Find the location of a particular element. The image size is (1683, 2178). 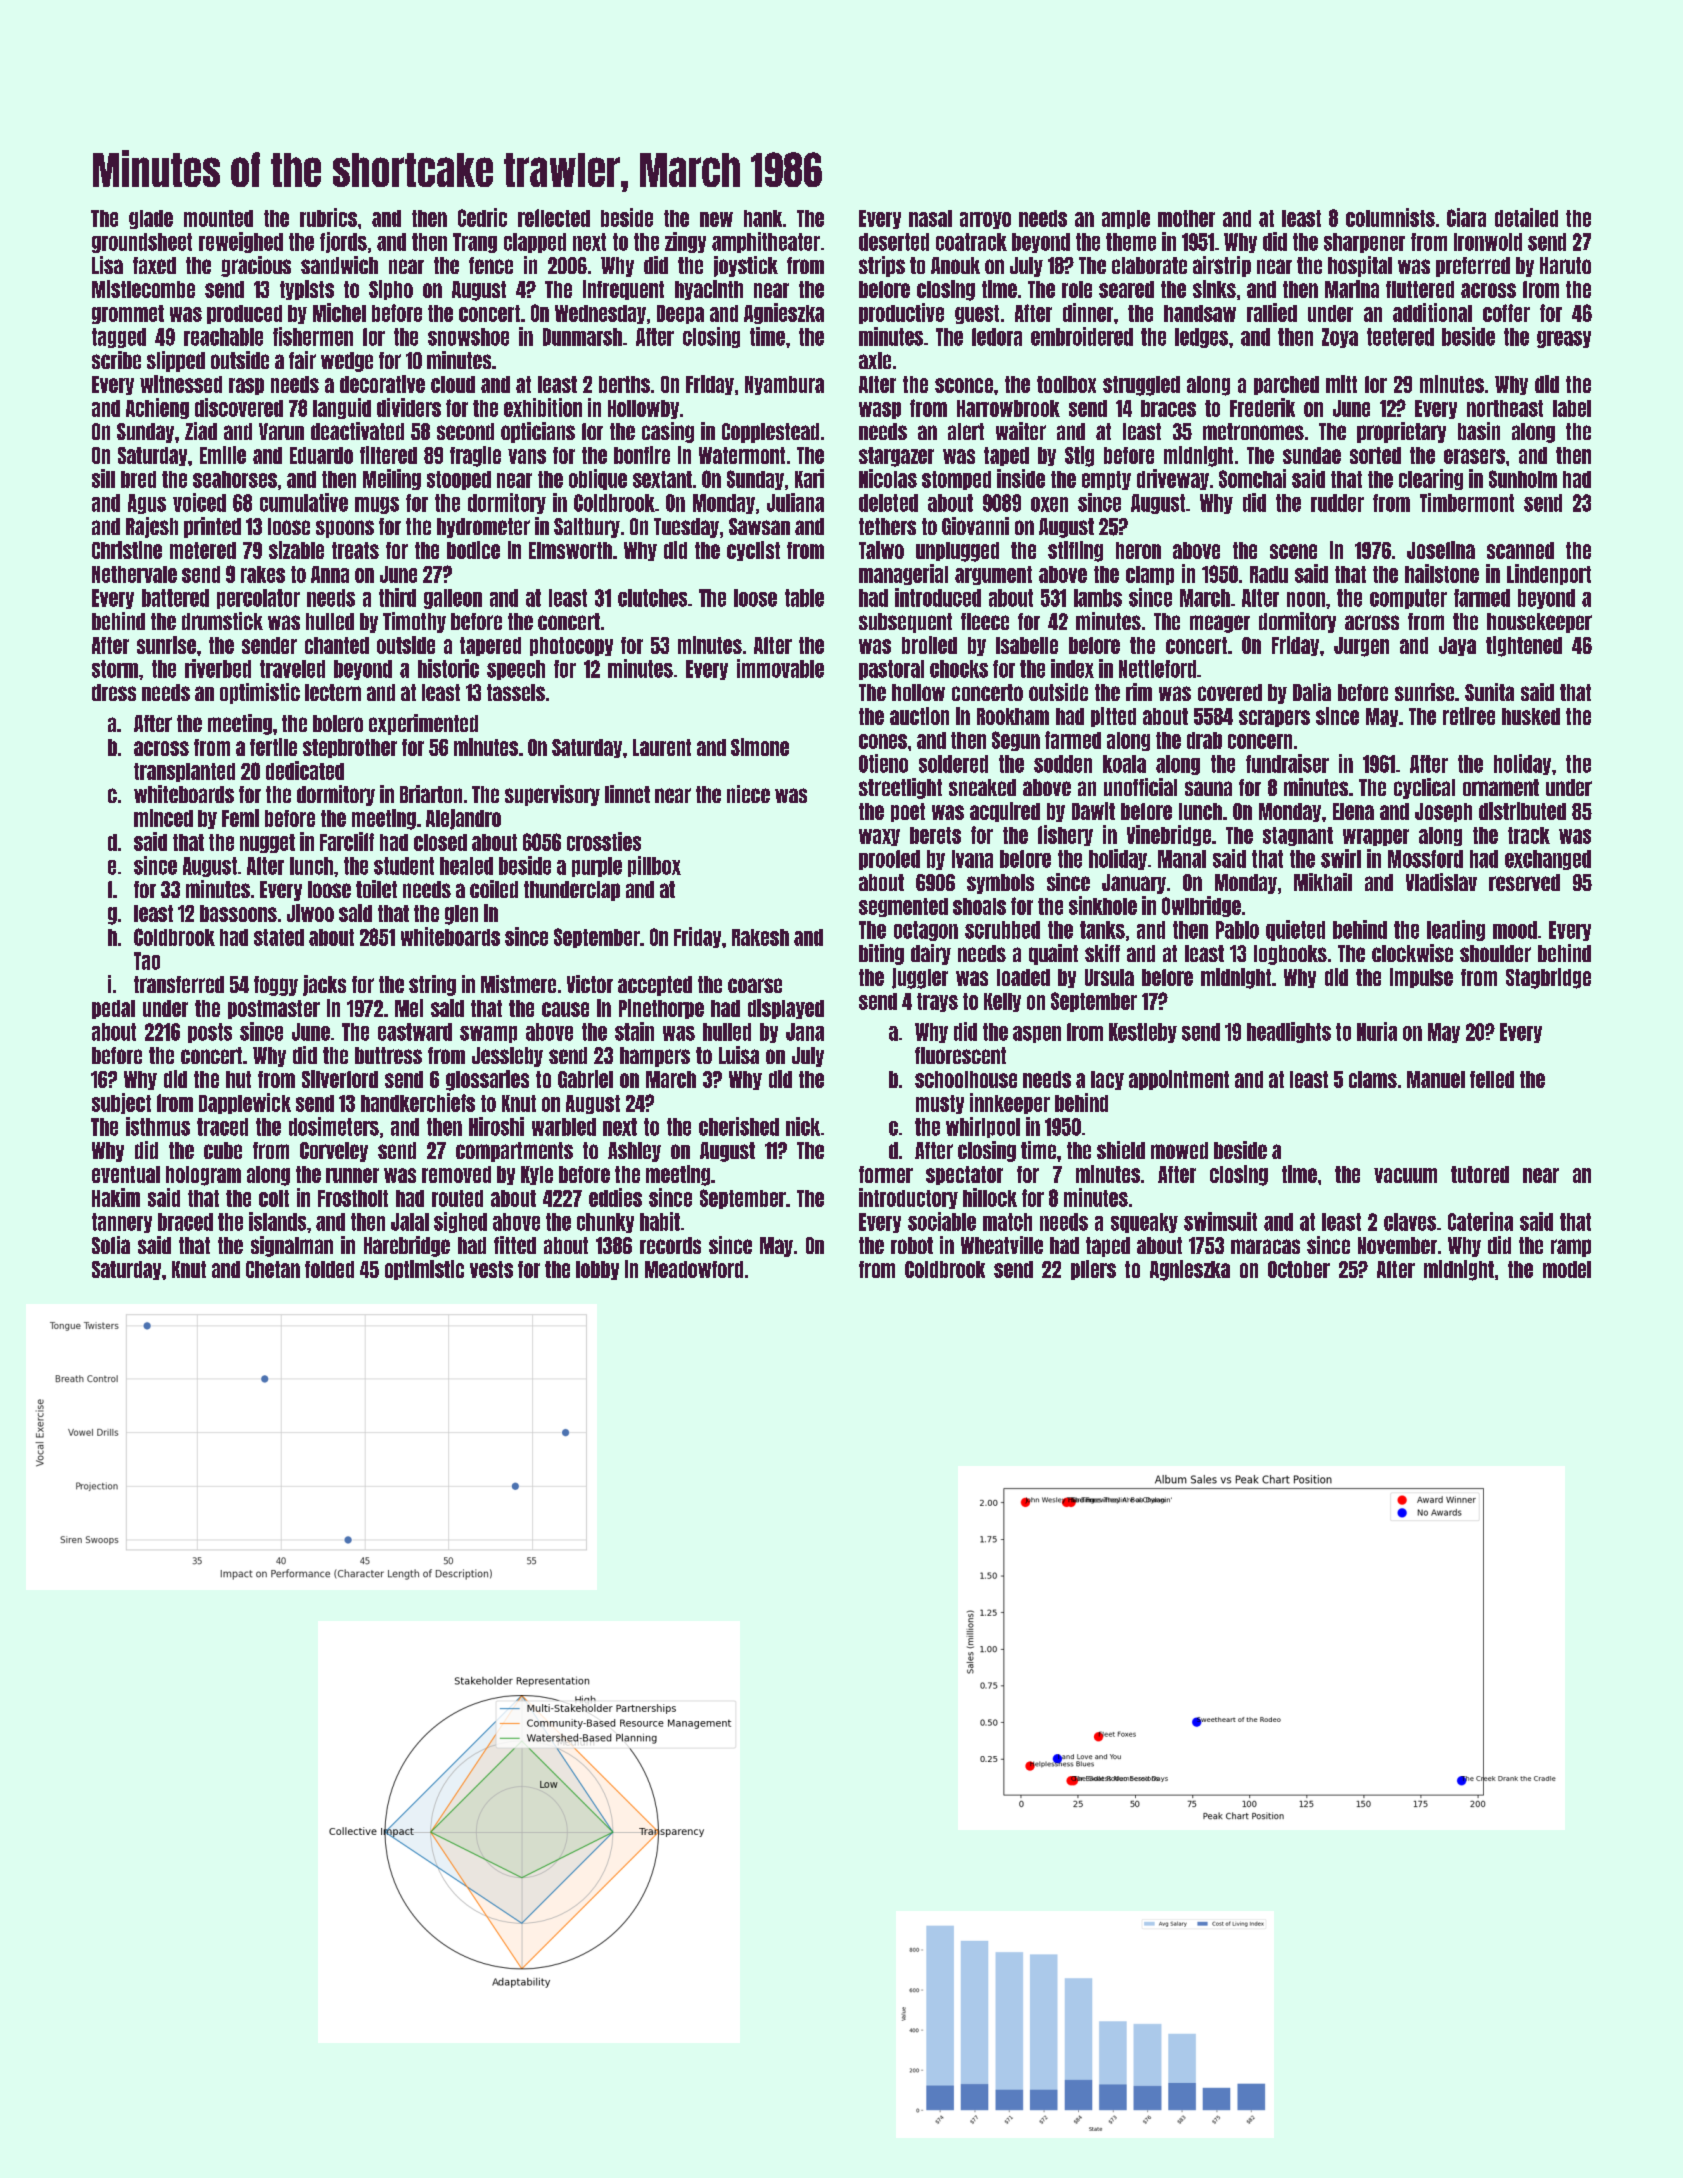

felled is located at coordinates (1492, 1079).
